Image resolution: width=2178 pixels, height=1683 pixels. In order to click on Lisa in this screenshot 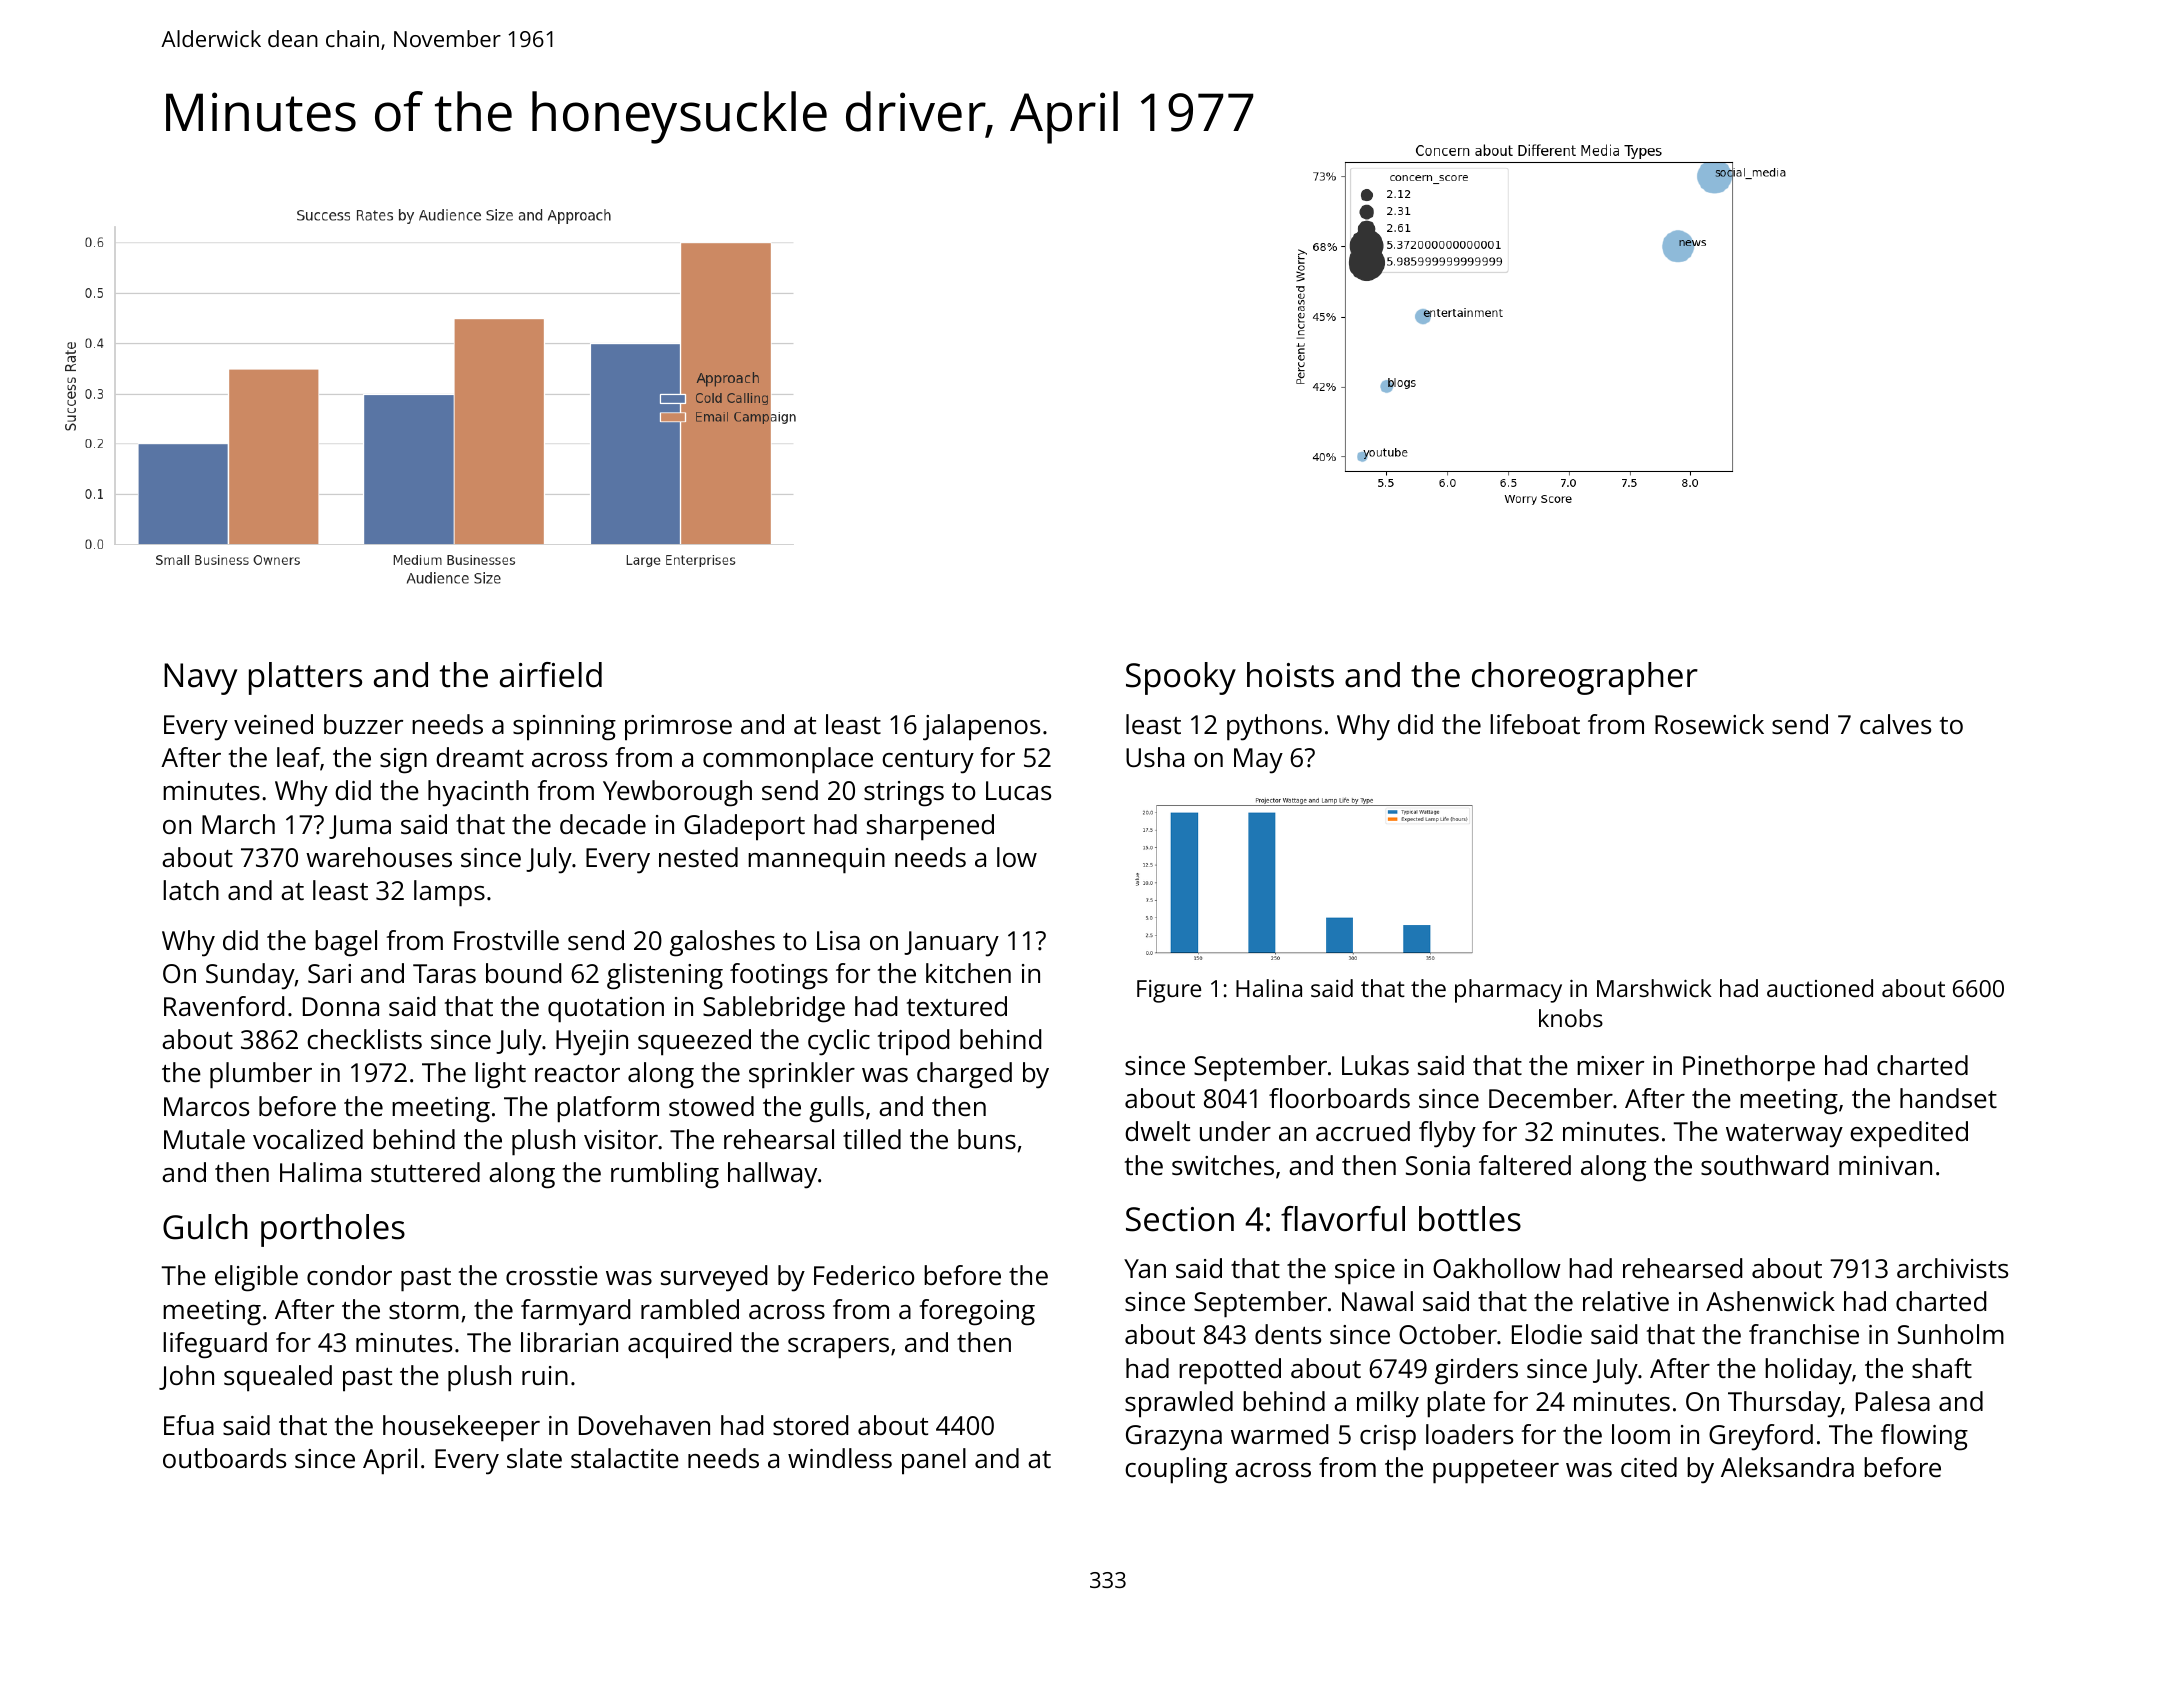, I will do `click(838, 940)`.
